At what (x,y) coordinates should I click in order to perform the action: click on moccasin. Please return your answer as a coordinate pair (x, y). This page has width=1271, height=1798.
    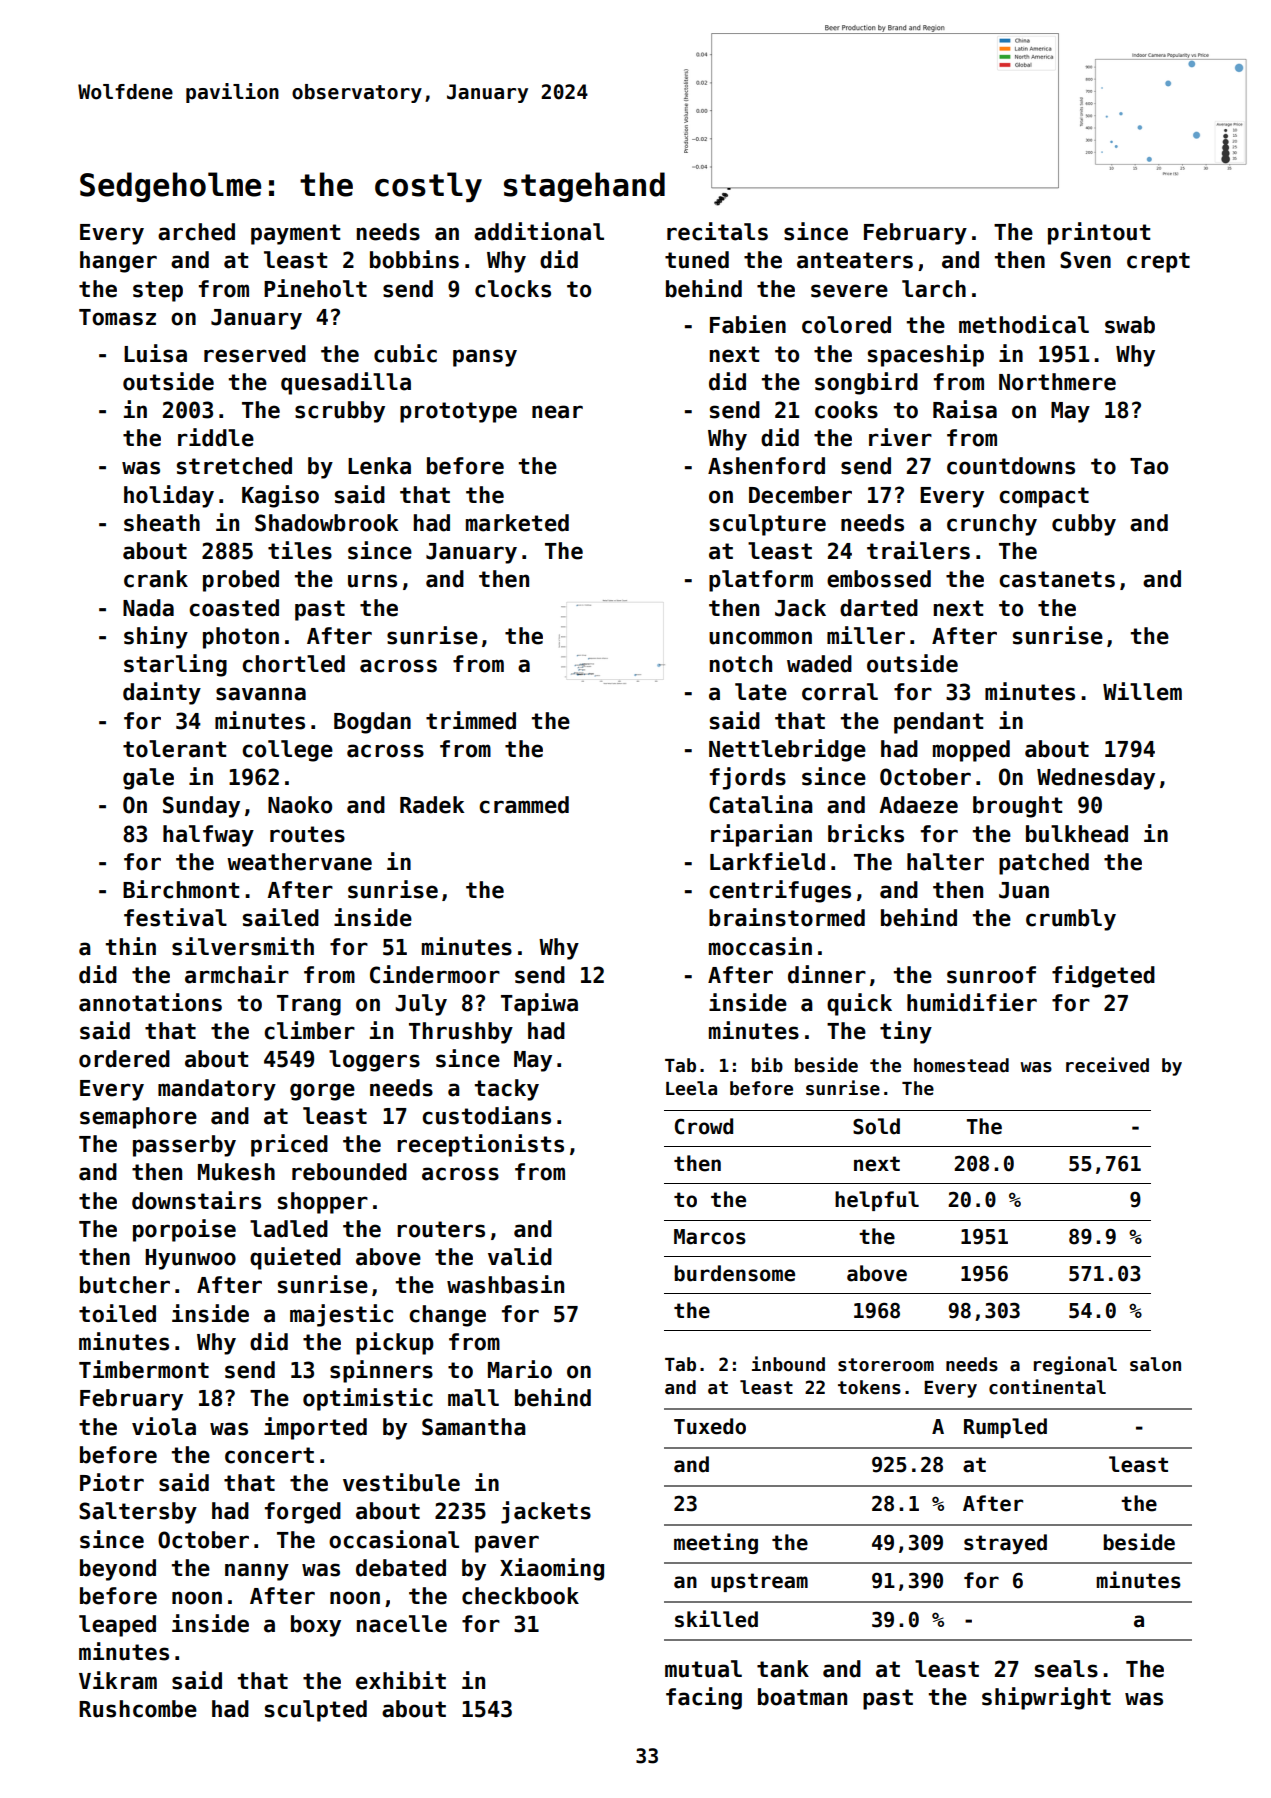
    Looking at the image, I should click on (760, 946).
